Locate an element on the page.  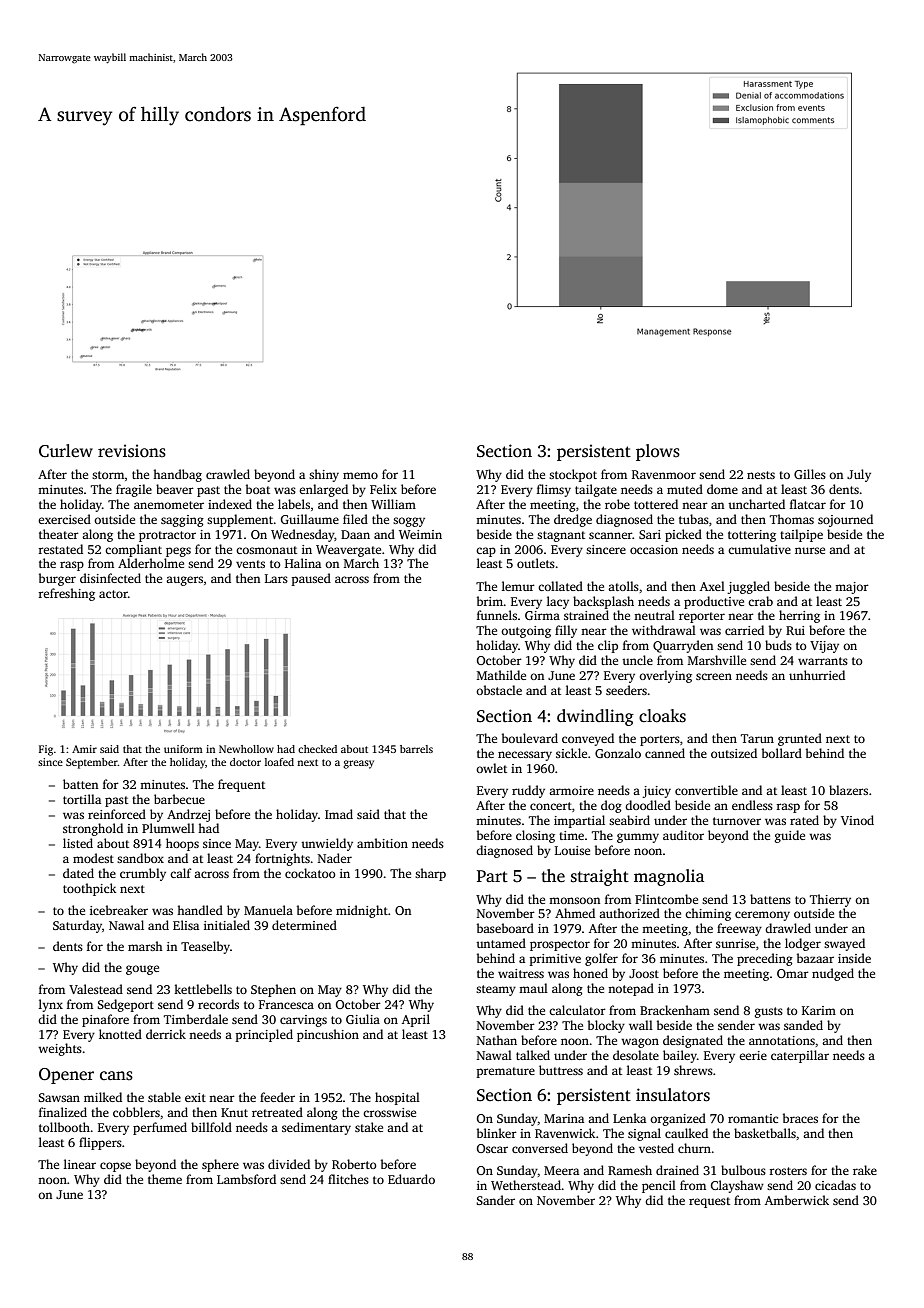
Vijay is located at coordinates (824, 647).
